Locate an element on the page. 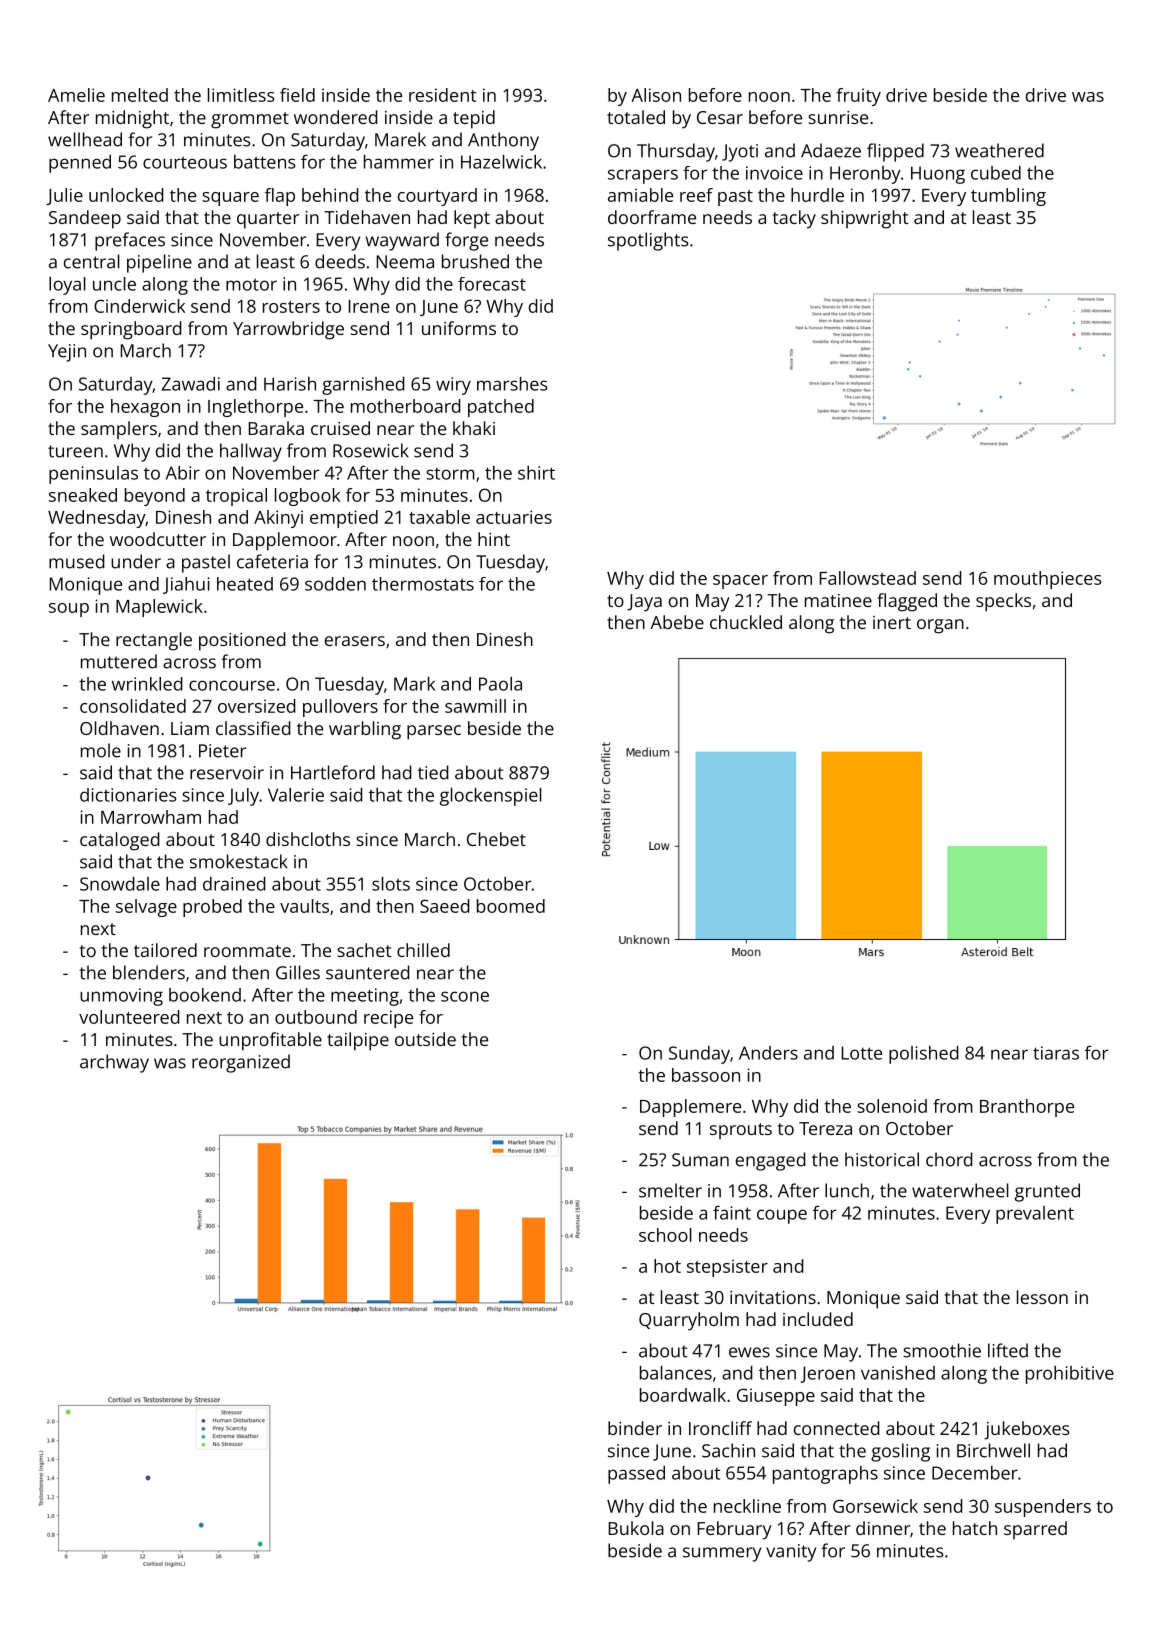 The width and height of the page is (1163, 1644). actuaries is located at coordinates (514, 517).
